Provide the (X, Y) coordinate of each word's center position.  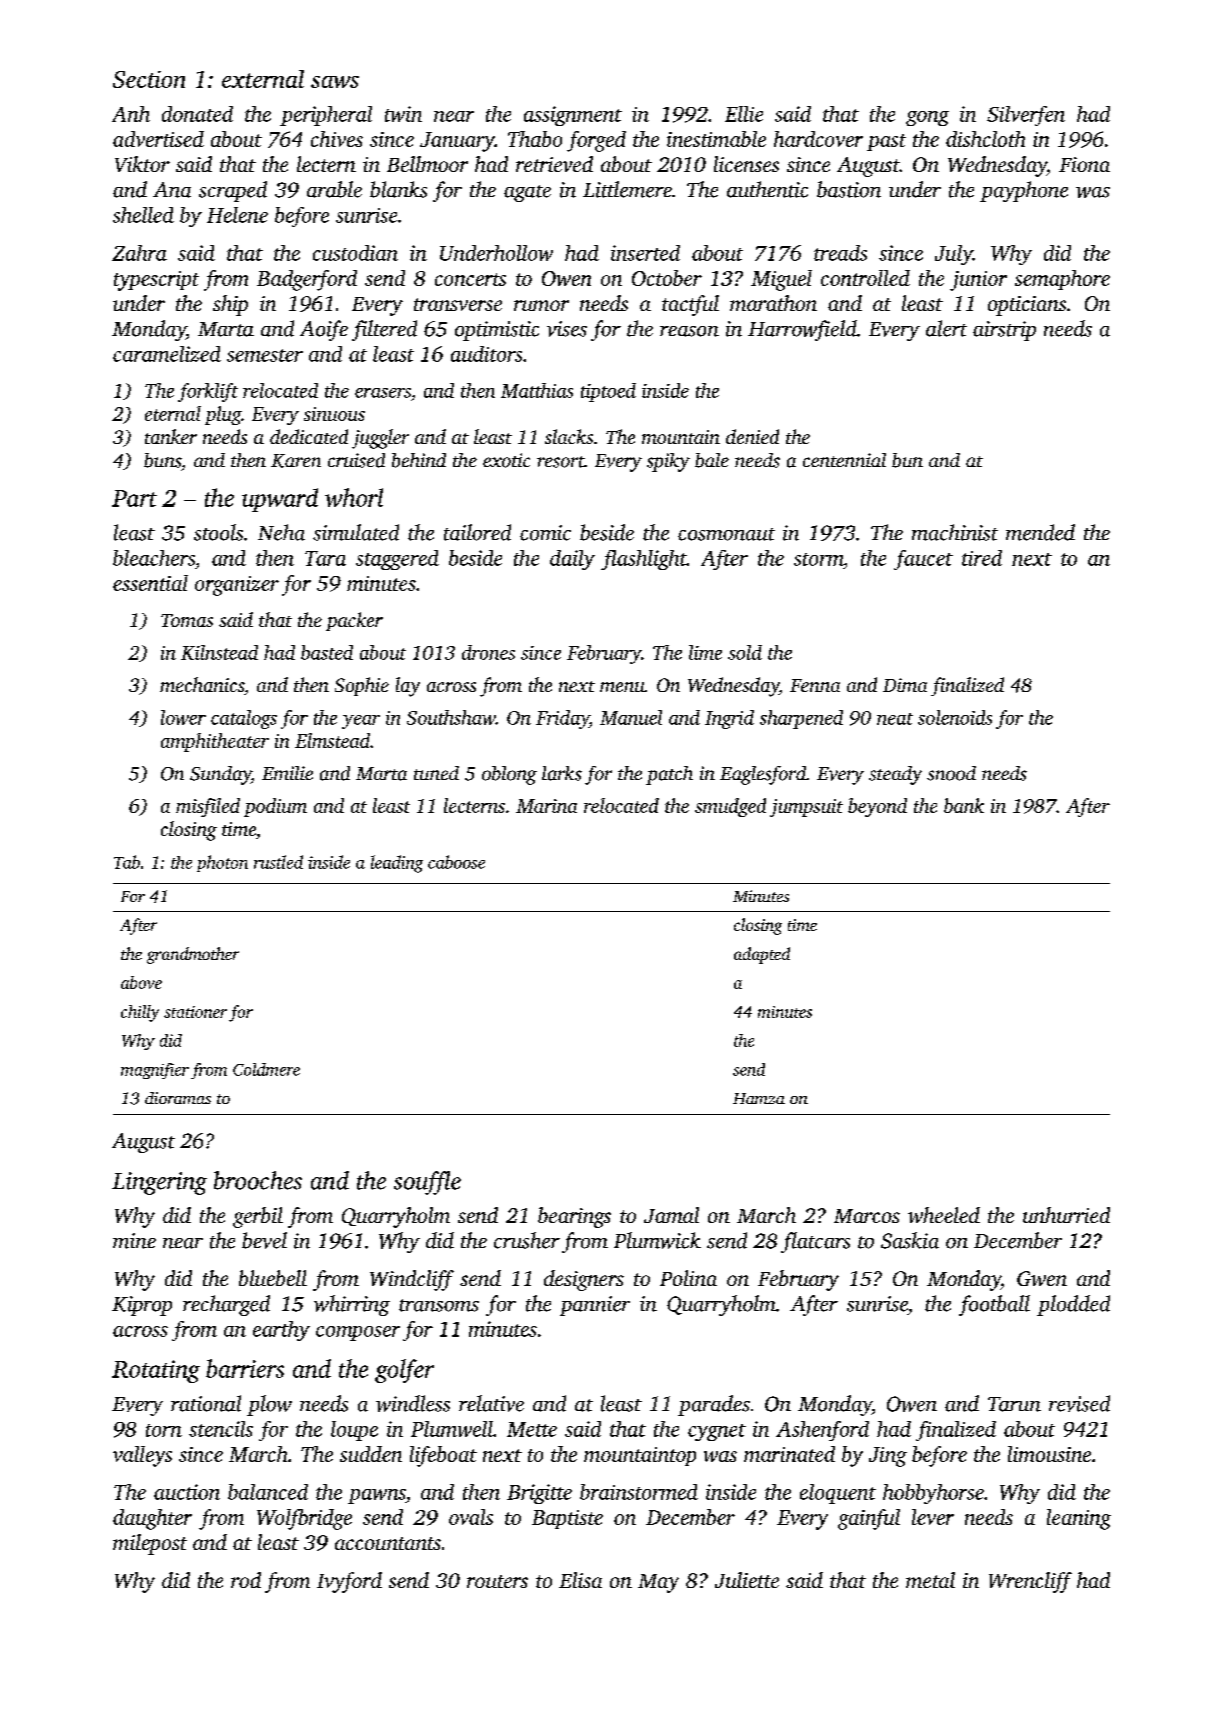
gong (927, 118)
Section (149, 79)
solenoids (955, 717)
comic (545, 533)
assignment (573, 116)
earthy (281, 1331)
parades (714, 1405)
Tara (325, 558)
